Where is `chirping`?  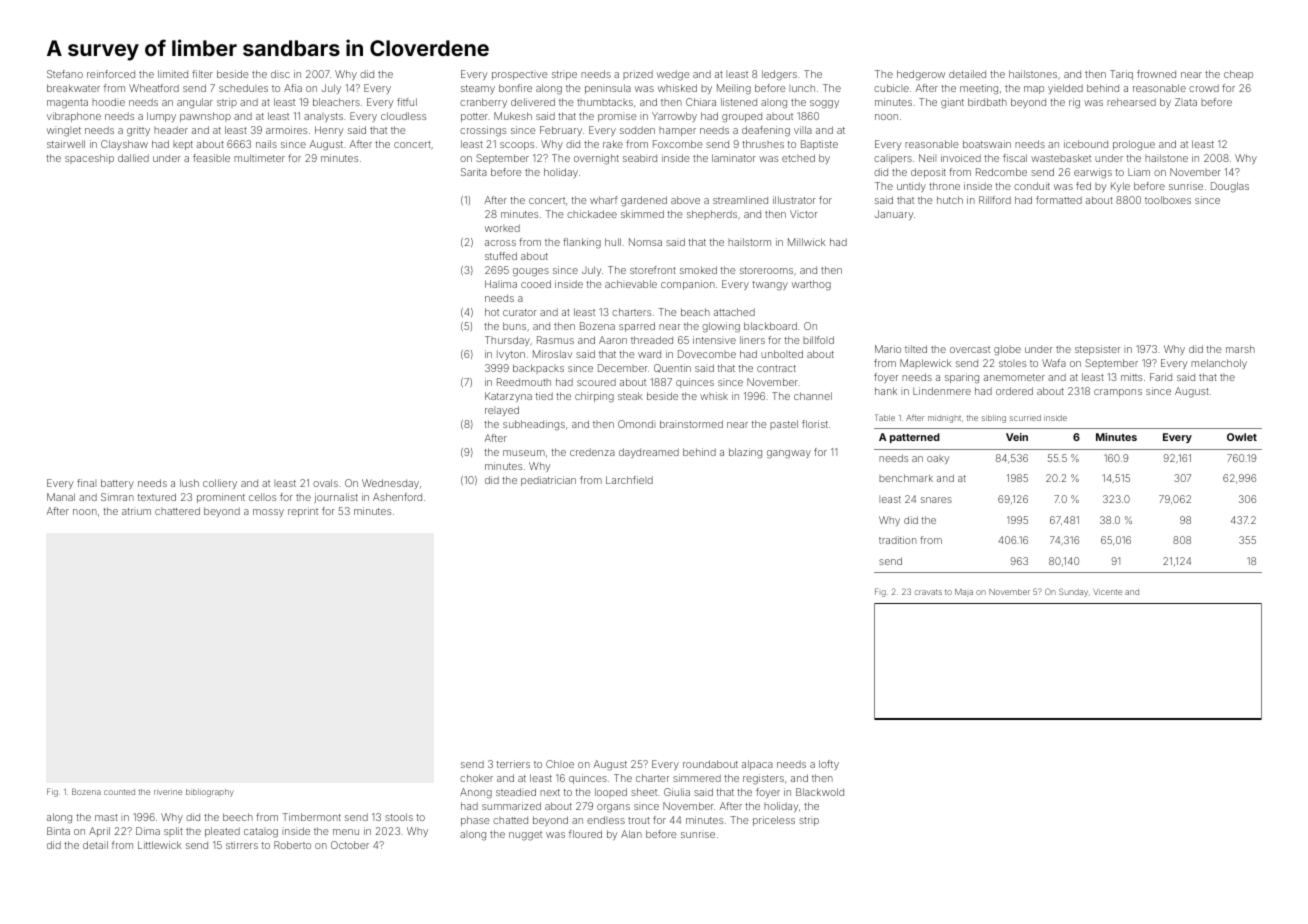 chirping is located at coordinates (594, 397).
